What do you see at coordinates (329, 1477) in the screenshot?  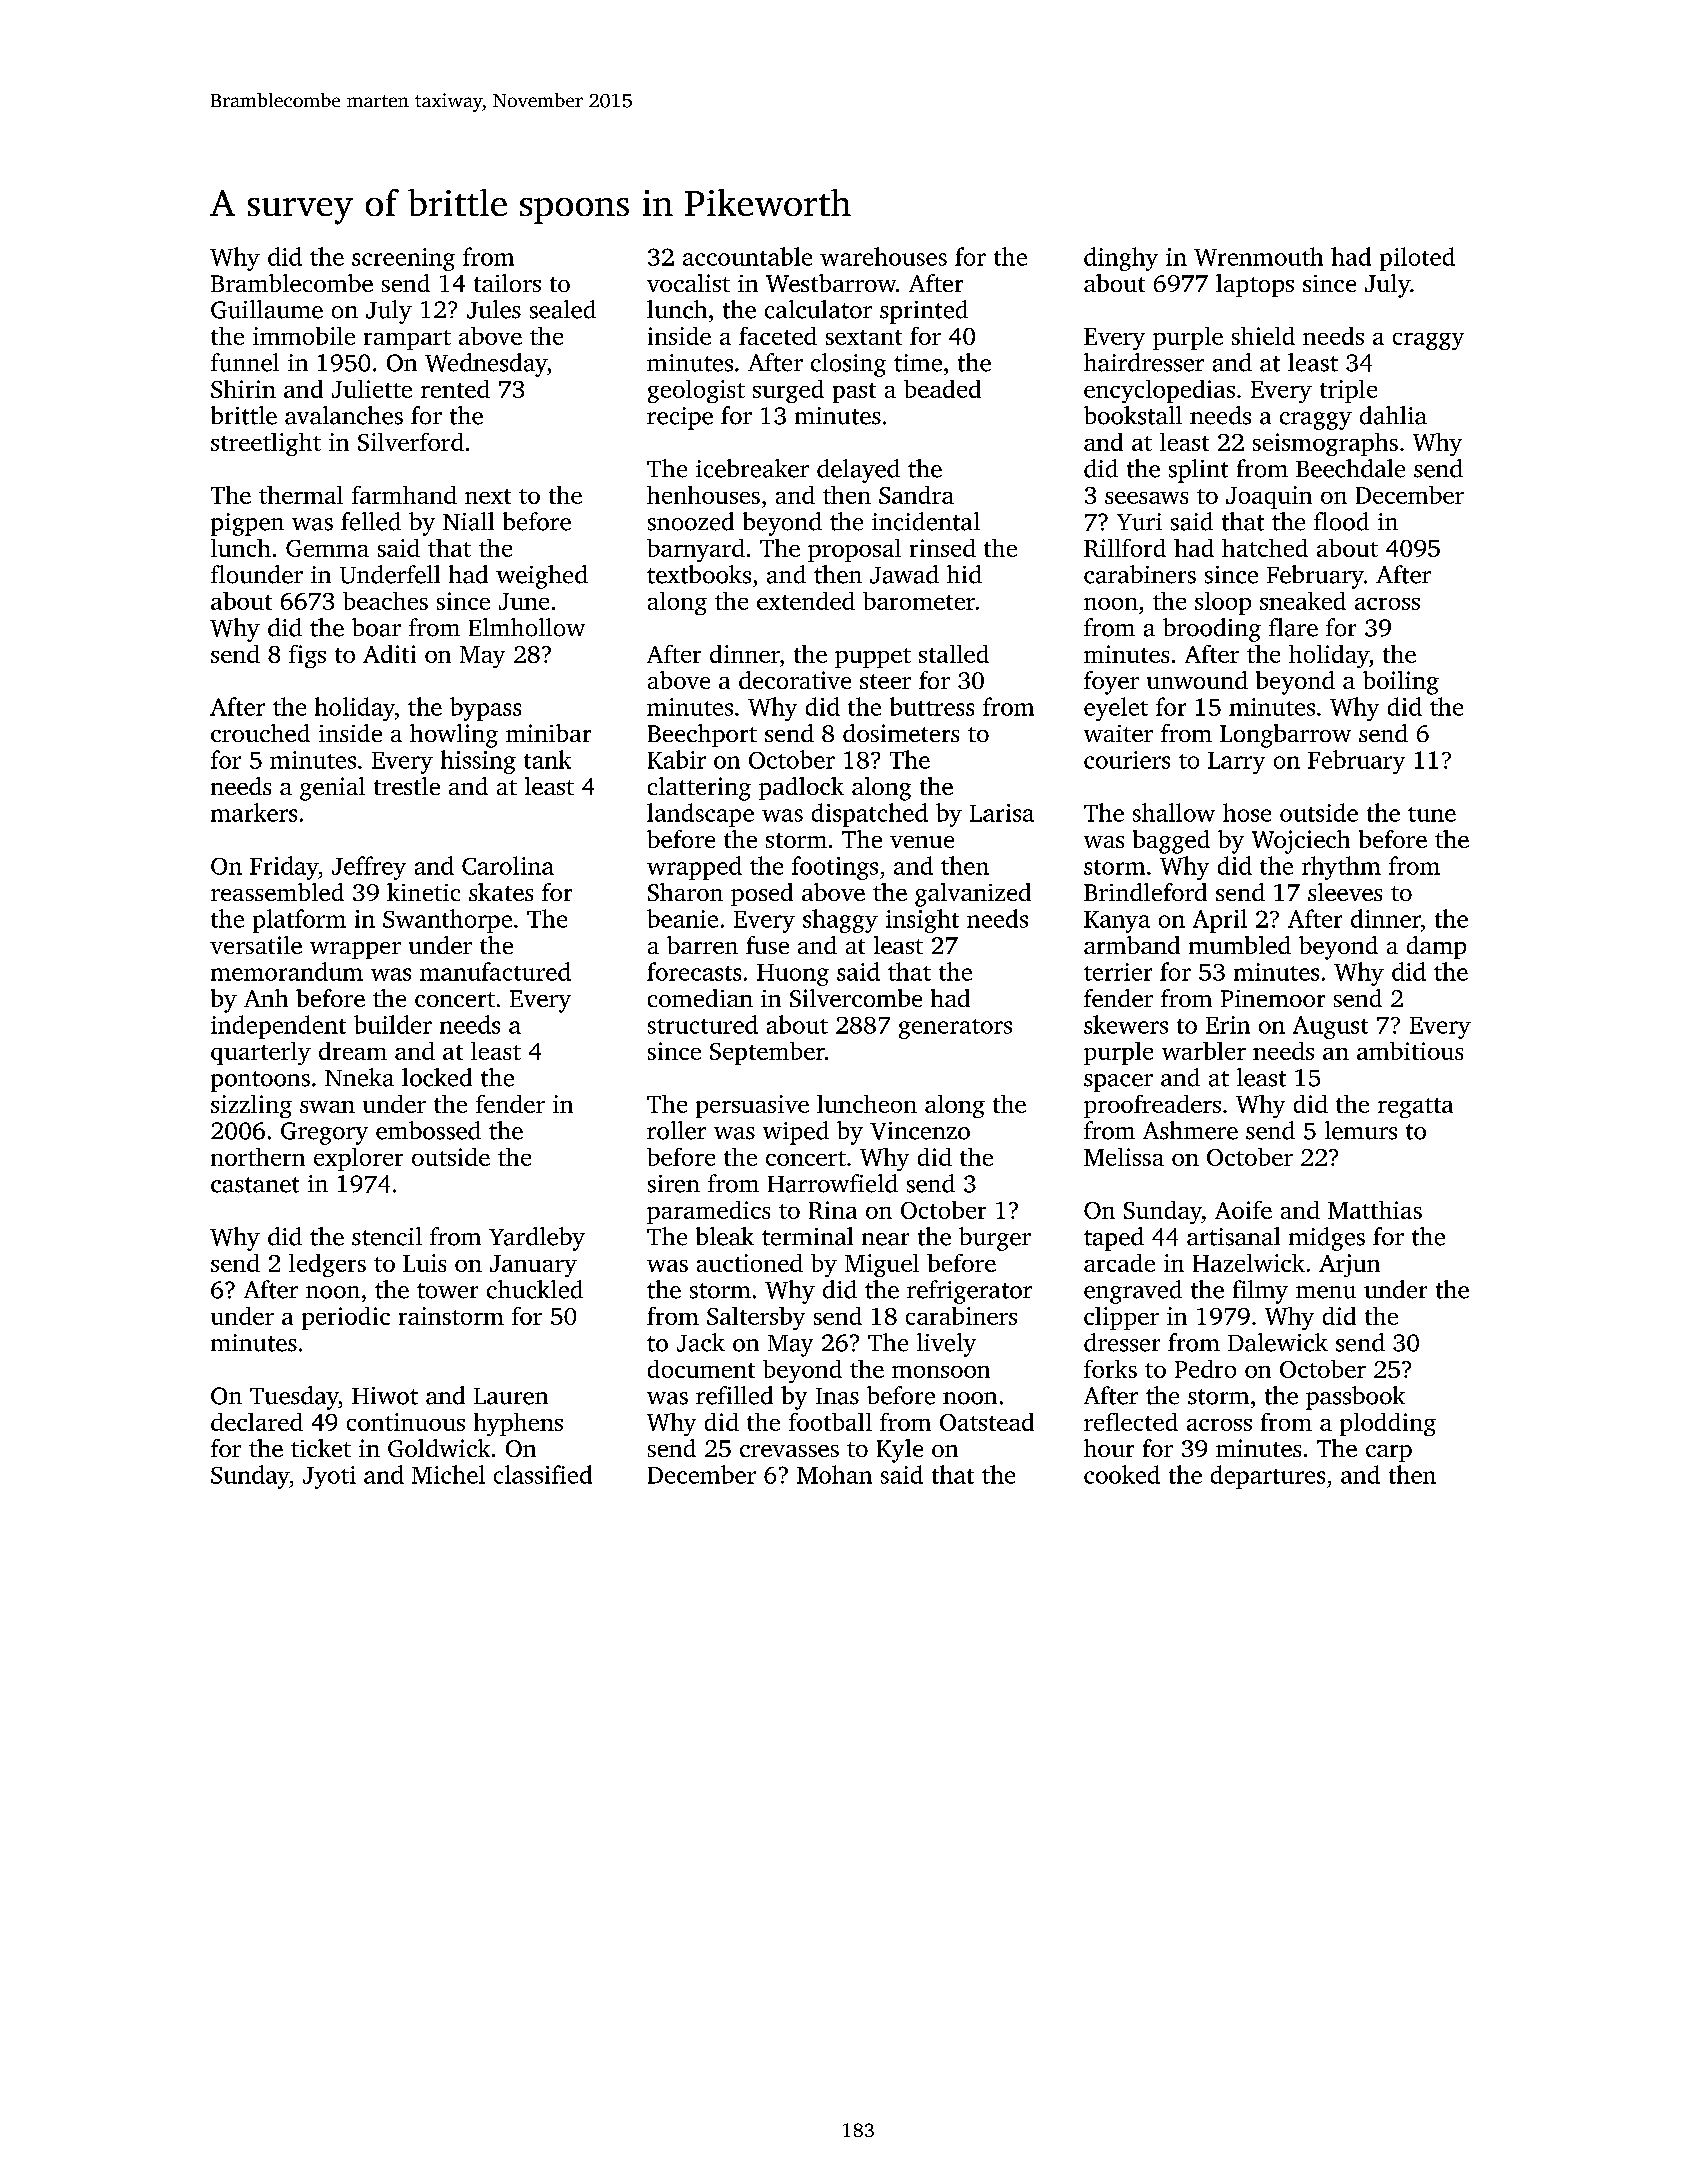 I see `Jyoti` at bounding box center [329, 1477].
